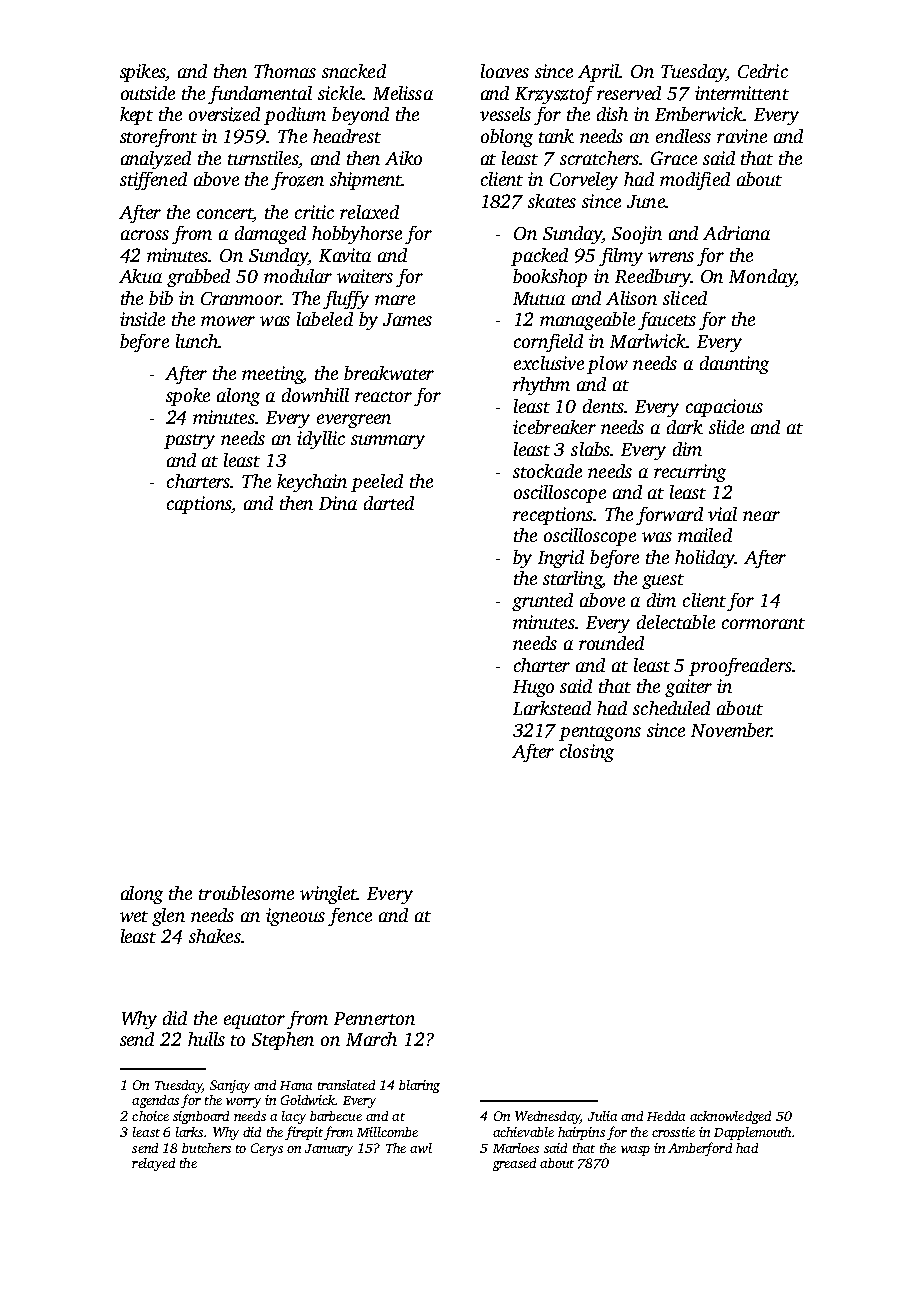 This image has width=924, height=1311. Describe the element at coordinates (295, 917) in the image. I see `igneous` at that location.
